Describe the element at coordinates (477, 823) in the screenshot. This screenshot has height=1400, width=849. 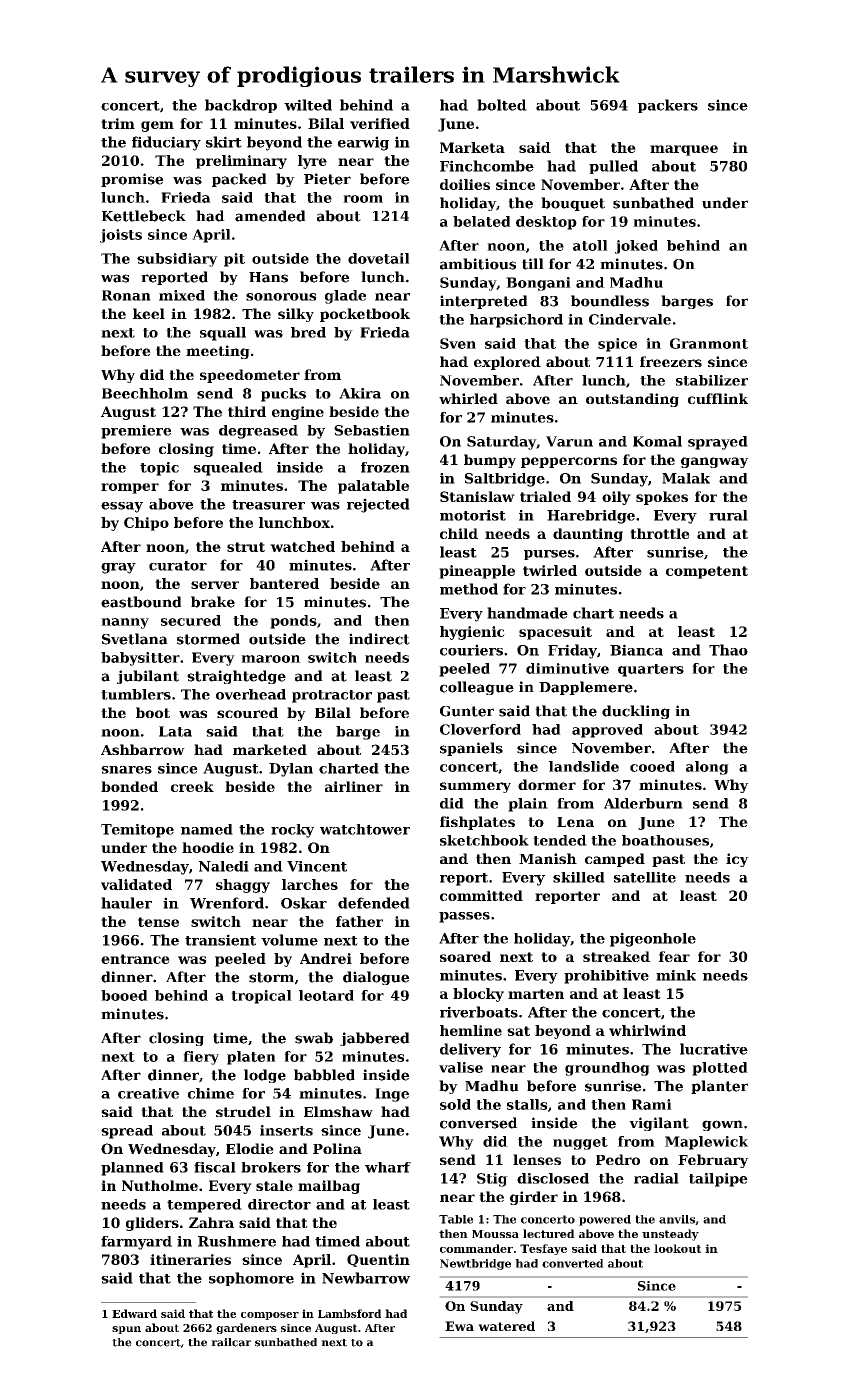
I see `fishplates` at that location.
